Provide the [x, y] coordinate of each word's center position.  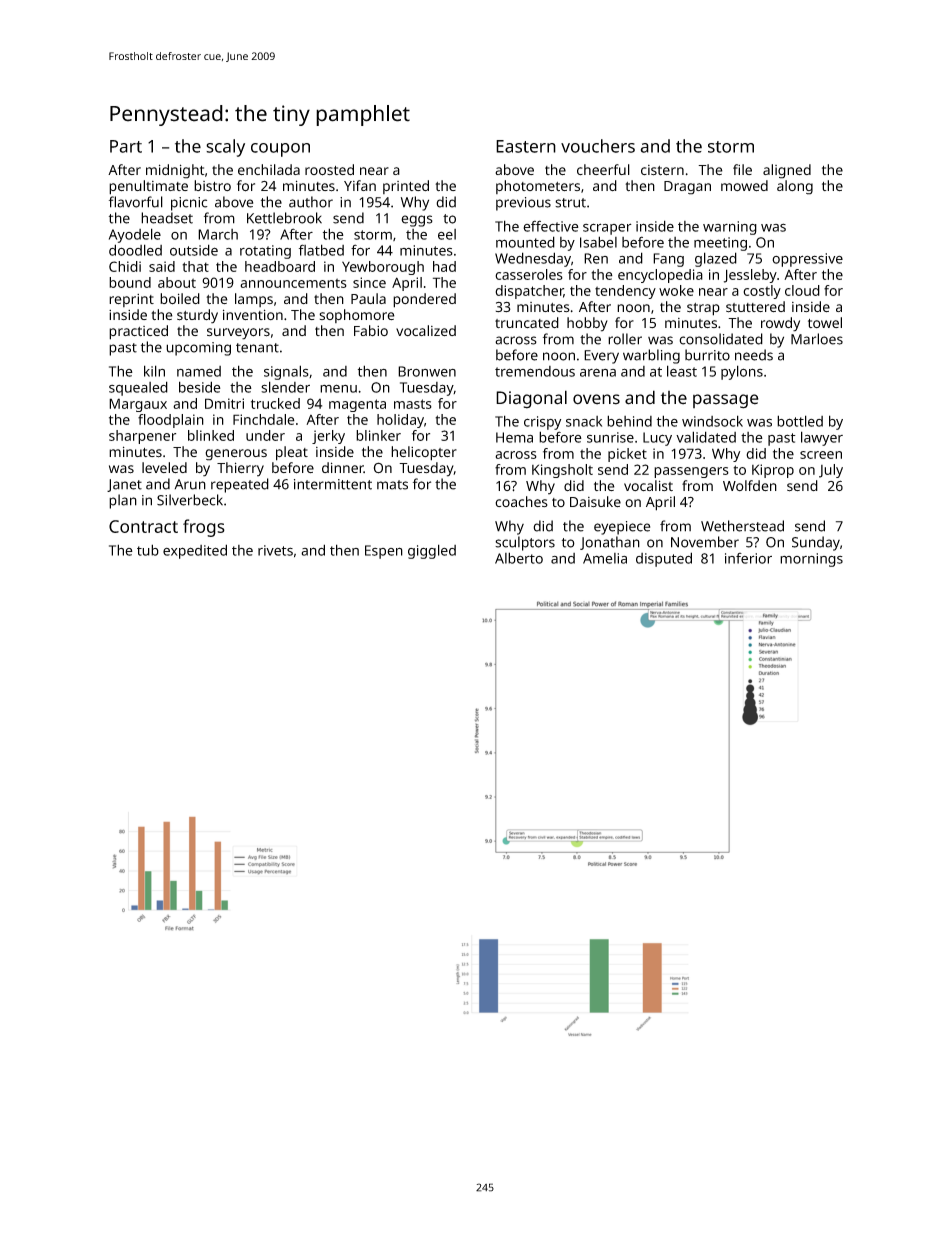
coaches [521, 501]
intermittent [333, 484]
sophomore [357, 316]
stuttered [755, 307]
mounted [525, 242]
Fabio [371, 330]
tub [148, 550]
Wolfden [750, 485]
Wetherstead [742, 526]
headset [167, 218]
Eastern [526, 146]
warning [730, 228]
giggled [432, 551]
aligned [787, 171]
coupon [280, 150]
